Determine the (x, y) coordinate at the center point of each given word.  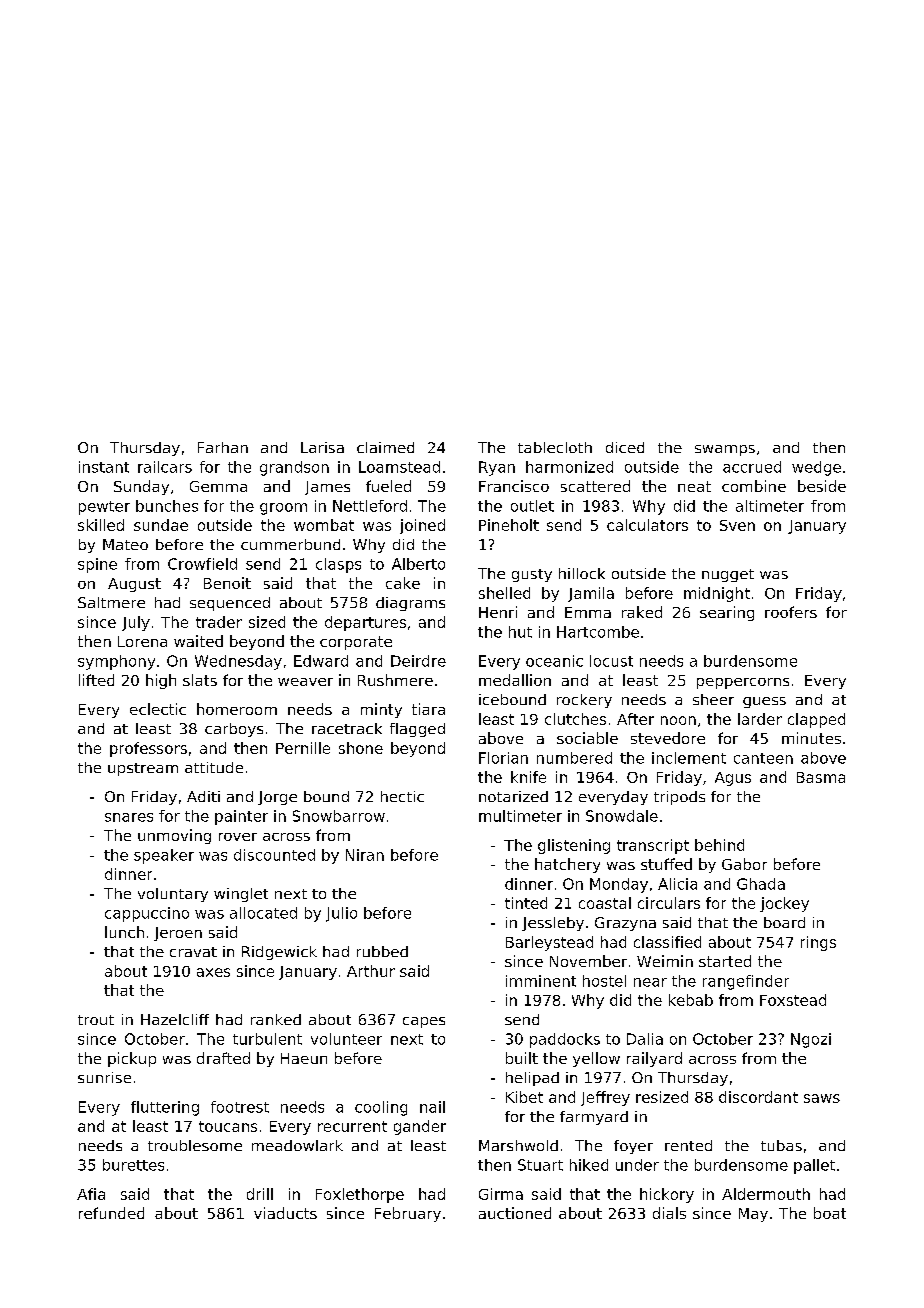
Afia (91, 1194)
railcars (165, 467)
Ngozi (811, 1040)
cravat (193, 952)
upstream (143, 769)
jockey (784, 904)
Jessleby (553, 924)
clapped (816, 720)
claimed (385, 447)
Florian (503, 758)
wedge (816, 468)
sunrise (104, 1077)
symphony (116, 662)
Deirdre (418, 661)
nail (432, 1107)
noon (678, 720)
